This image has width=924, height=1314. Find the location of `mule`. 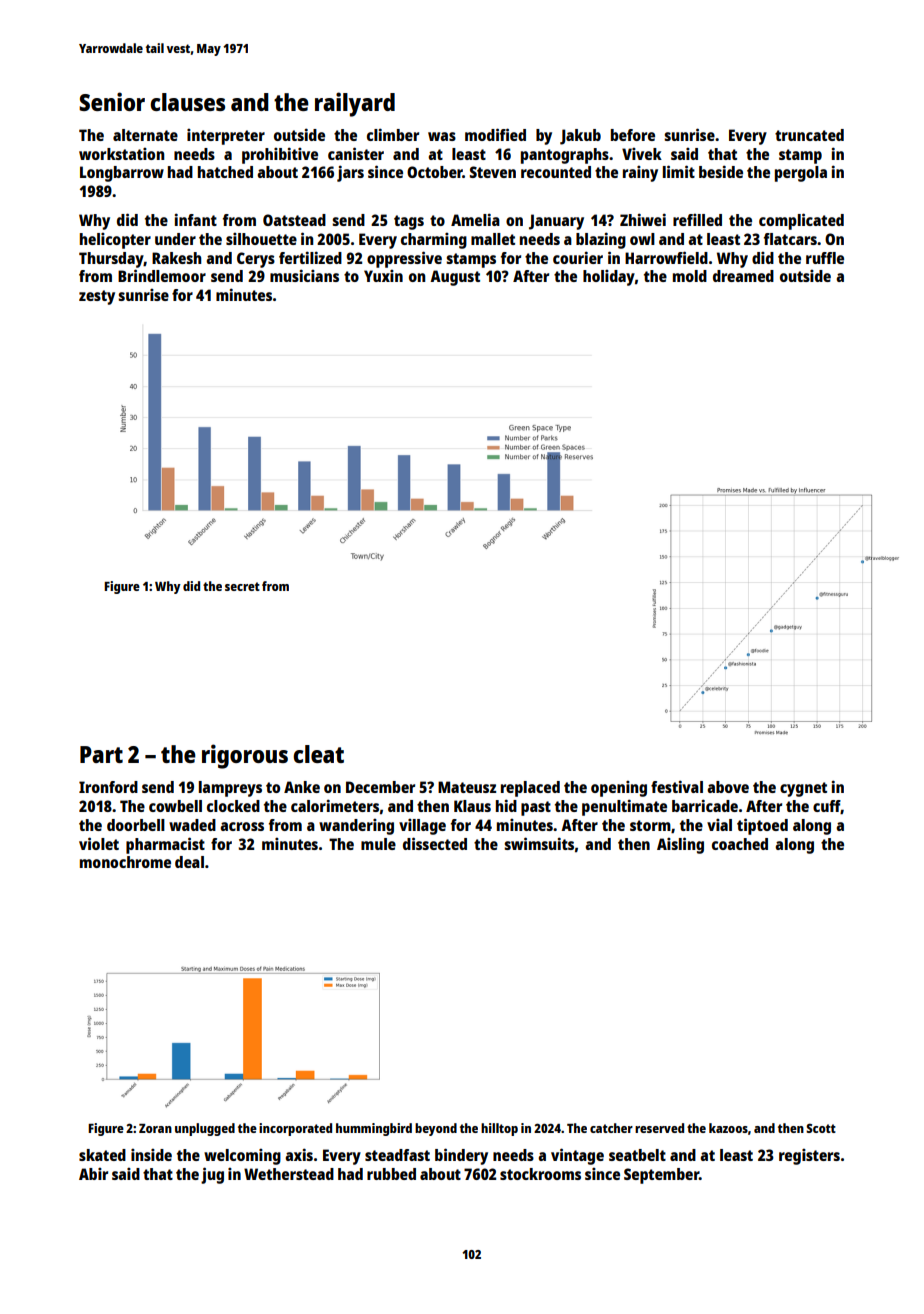

mule is located at coordinates (378, 844).
